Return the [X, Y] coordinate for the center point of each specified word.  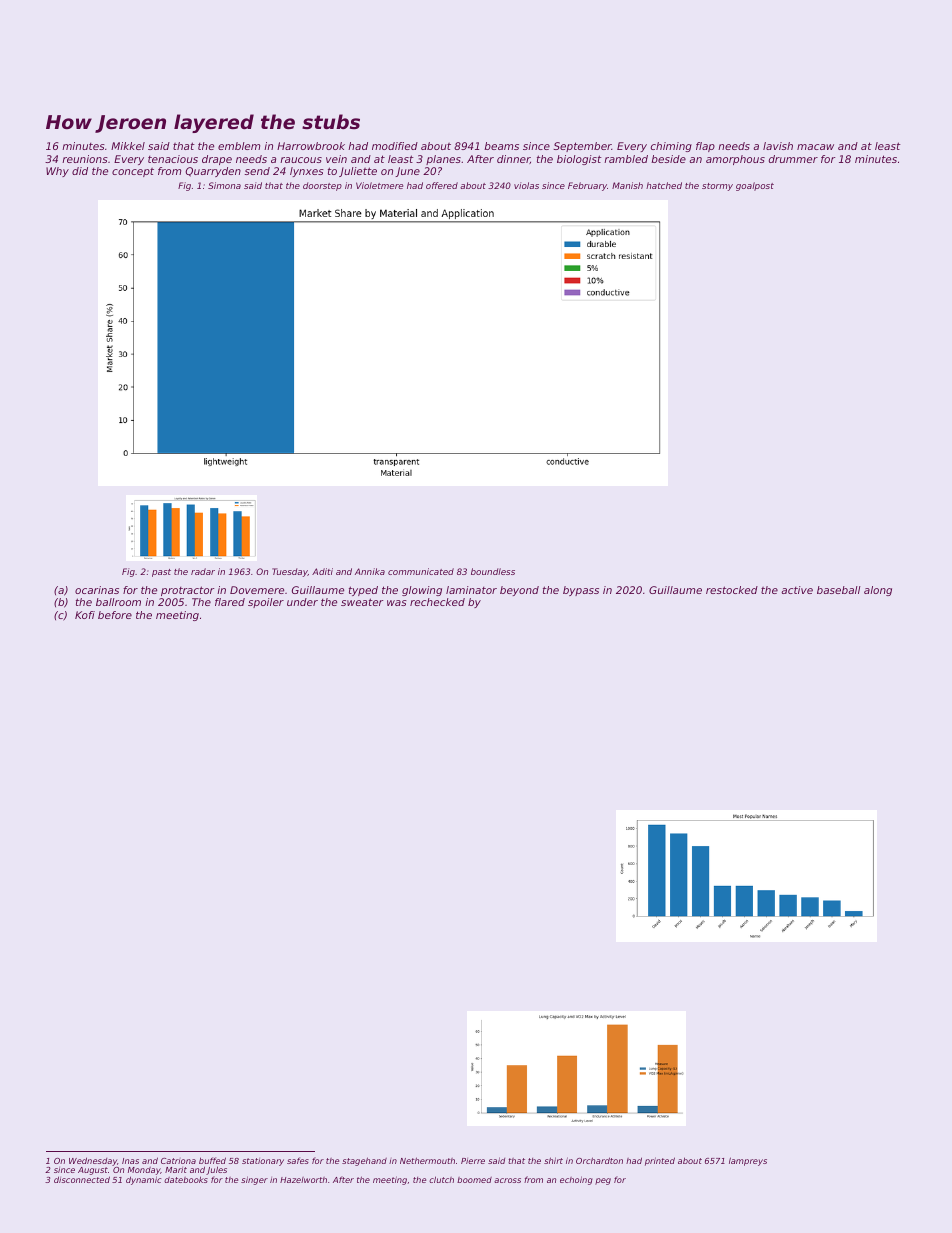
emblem [239, 146]
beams [501, 146]
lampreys [748, 1161]
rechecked [437, 602]
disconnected [82, 1179]
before [115, 615]
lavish [778, 146]
